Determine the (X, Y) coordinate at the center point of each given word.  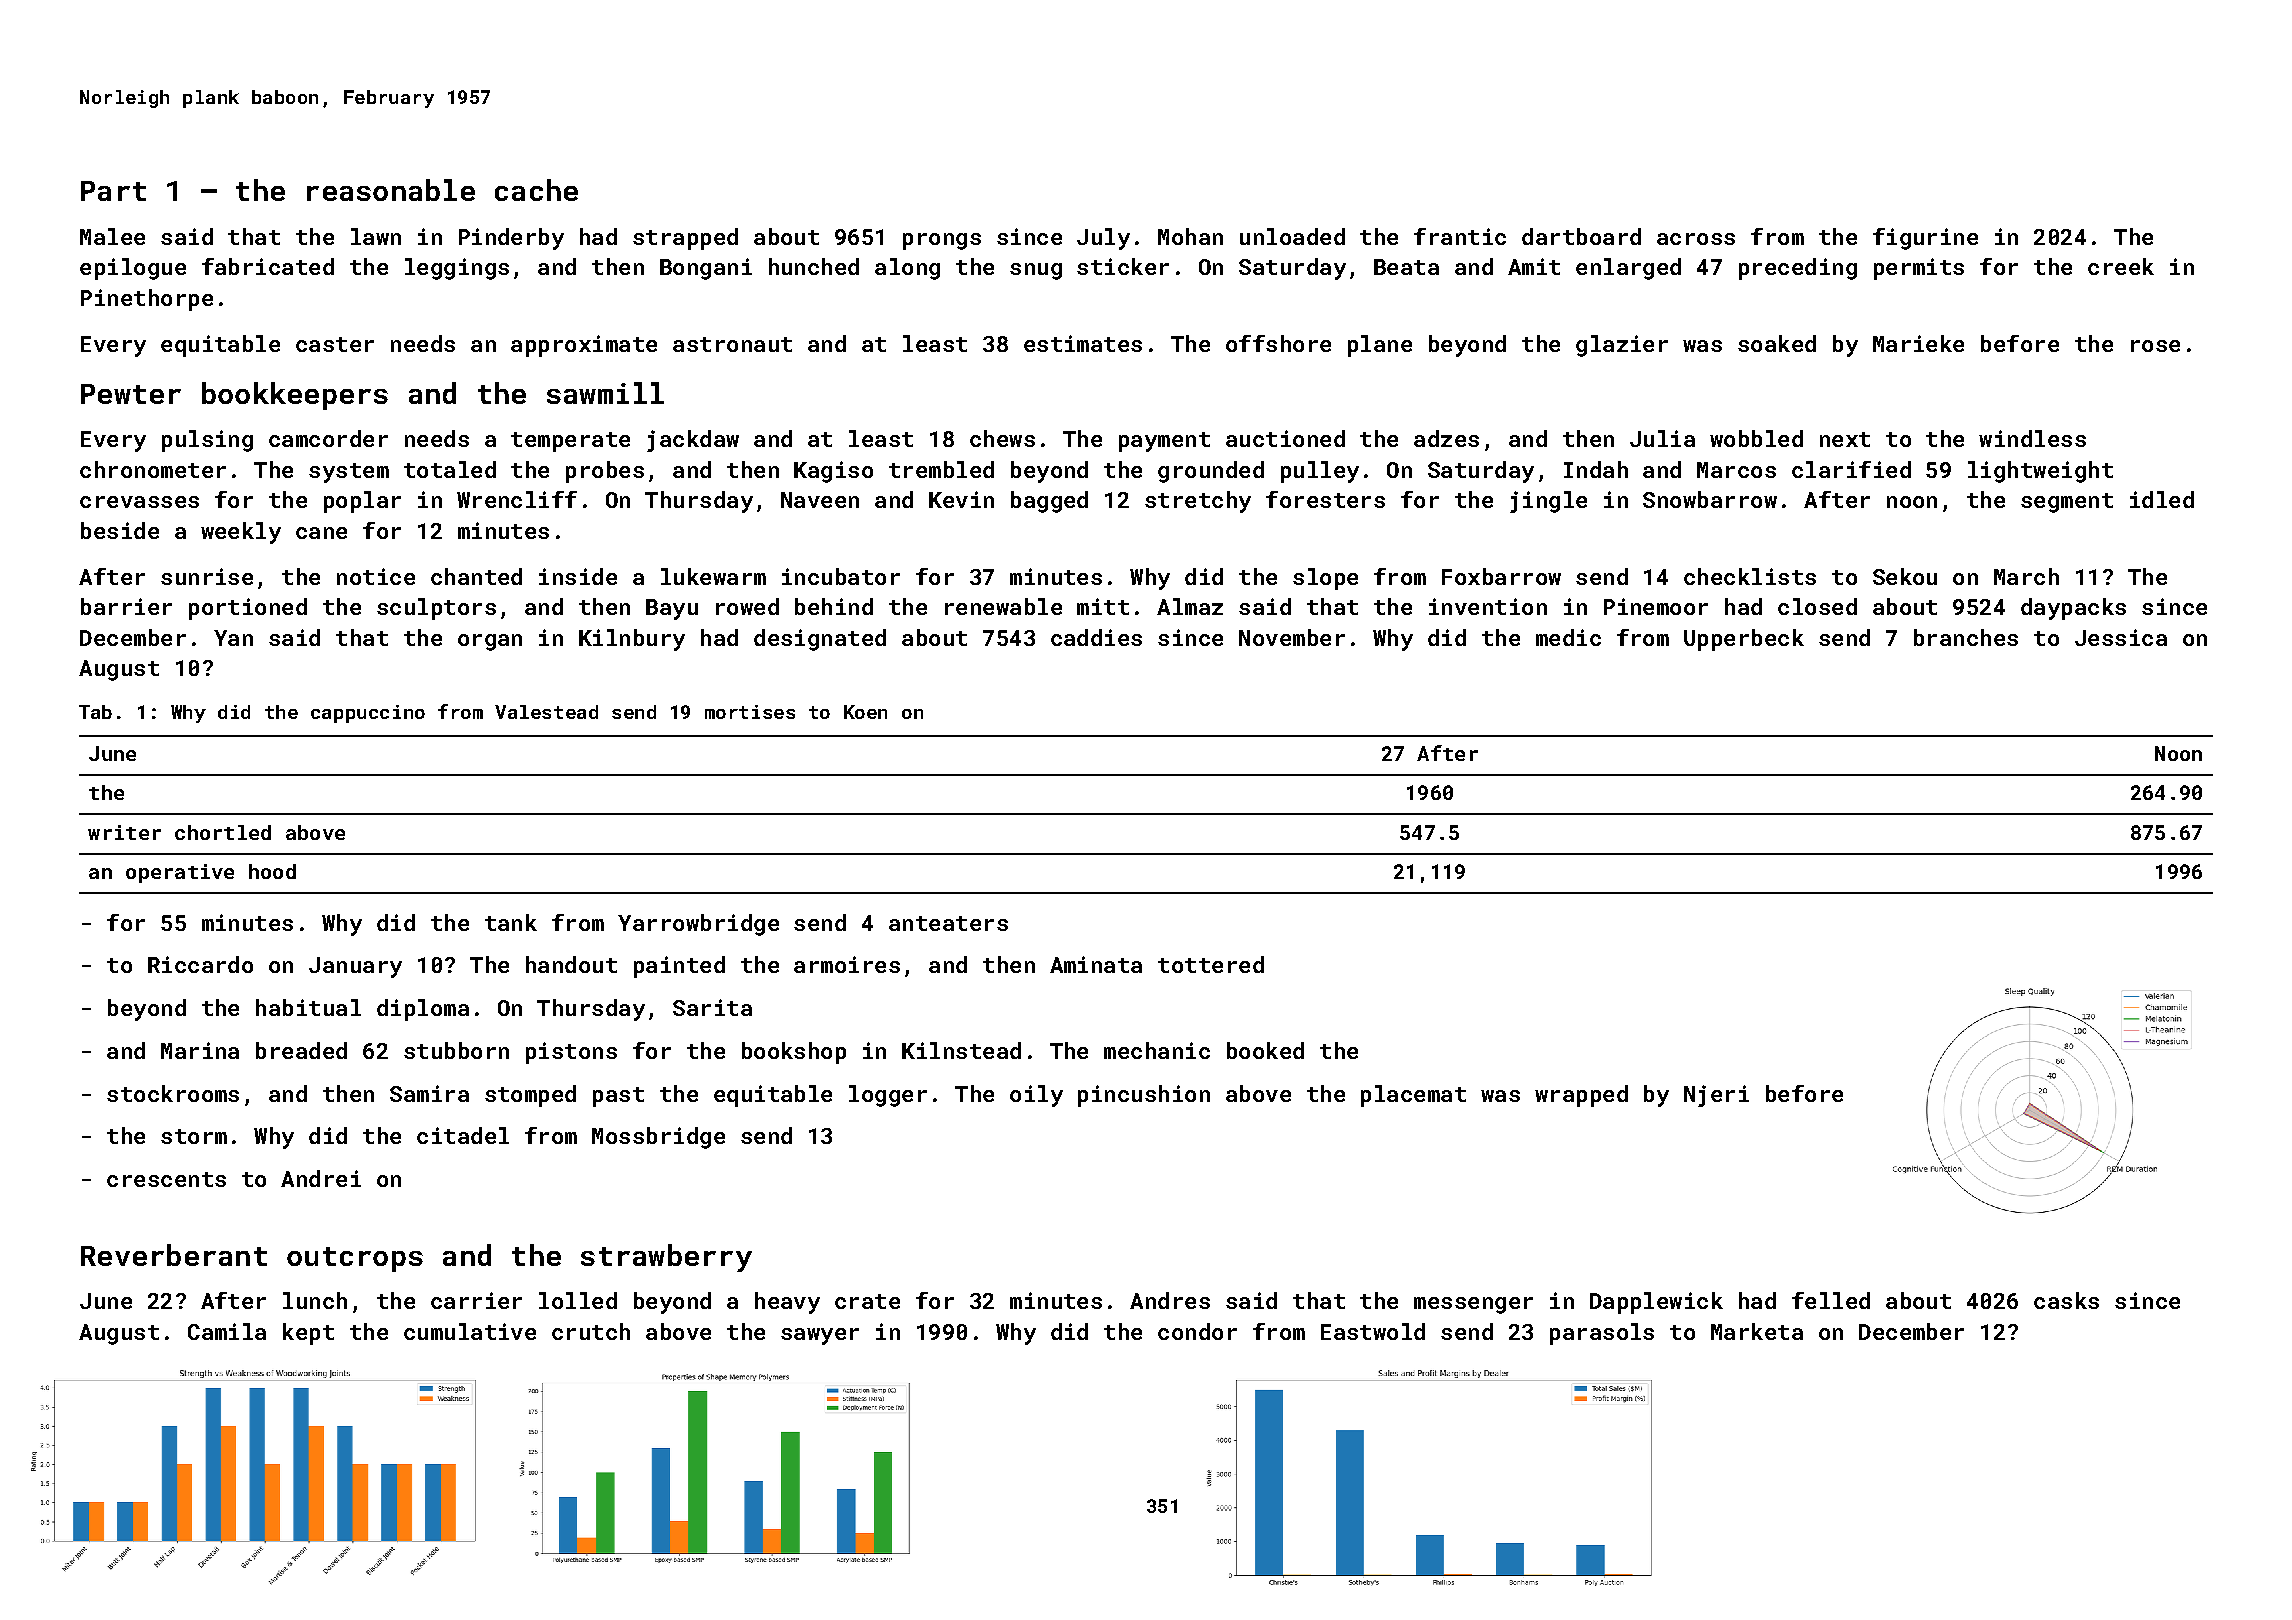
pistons (571, 1053)
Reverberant (174, 1255)
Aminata (1096, 964)
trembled (941, 469)
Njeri (1716, 1096)
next (1845, 439)
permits (1919, 269)
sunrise (207, 576)
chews (1002, 438)
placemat (1413, 1096)
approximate (584, 346)
